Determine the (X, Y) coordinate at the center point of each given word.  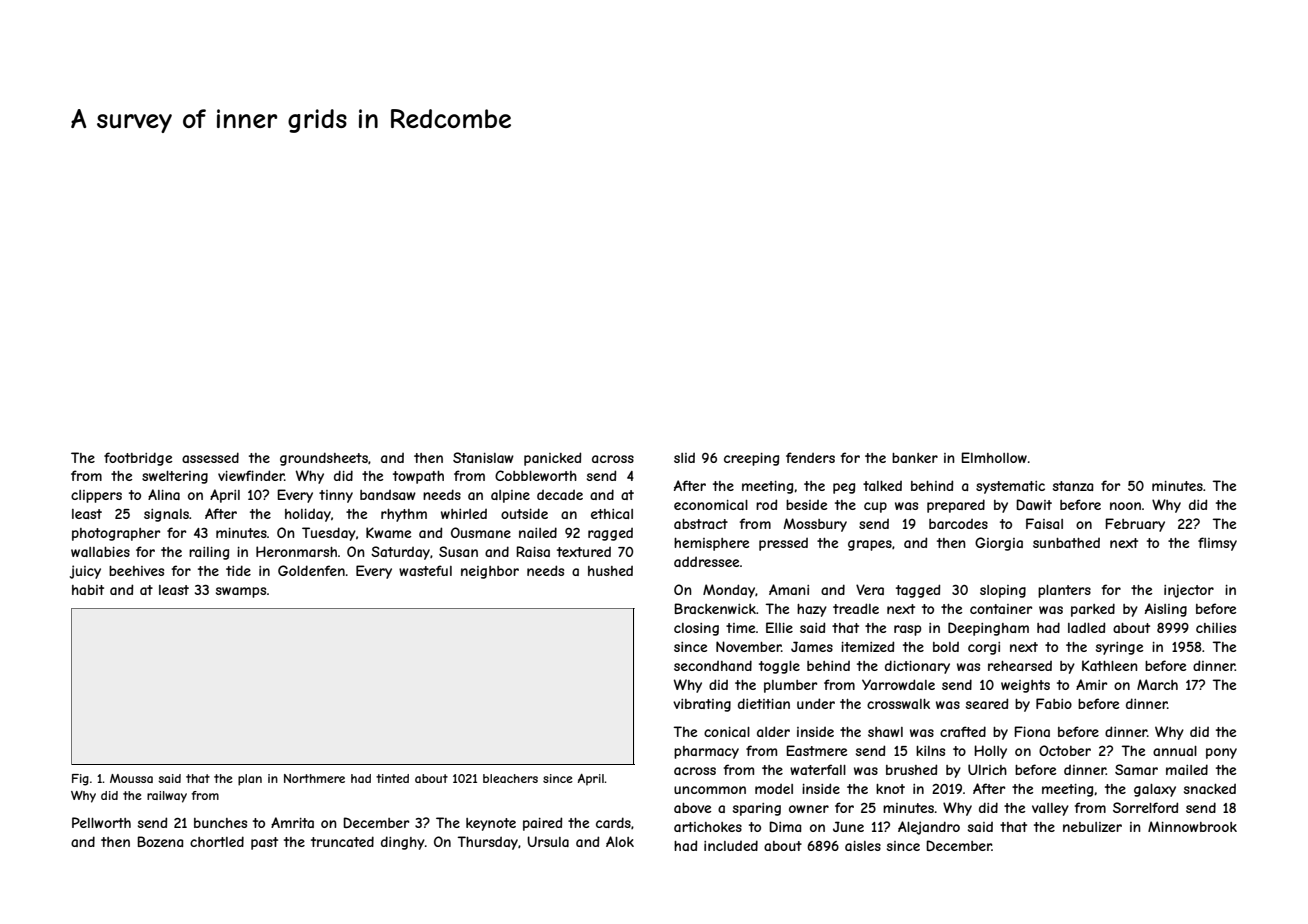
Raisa (533, 551)
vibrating (702, 705)
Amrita (292, 822)
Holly (990, 752)
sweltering (175, 477)
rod (766, 504)
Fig (80, 780)
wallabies (100, 552)
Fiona (1032, 731)
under (816, 703)
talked (882, 486)
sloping (1003, 591)
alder (773, 731)
